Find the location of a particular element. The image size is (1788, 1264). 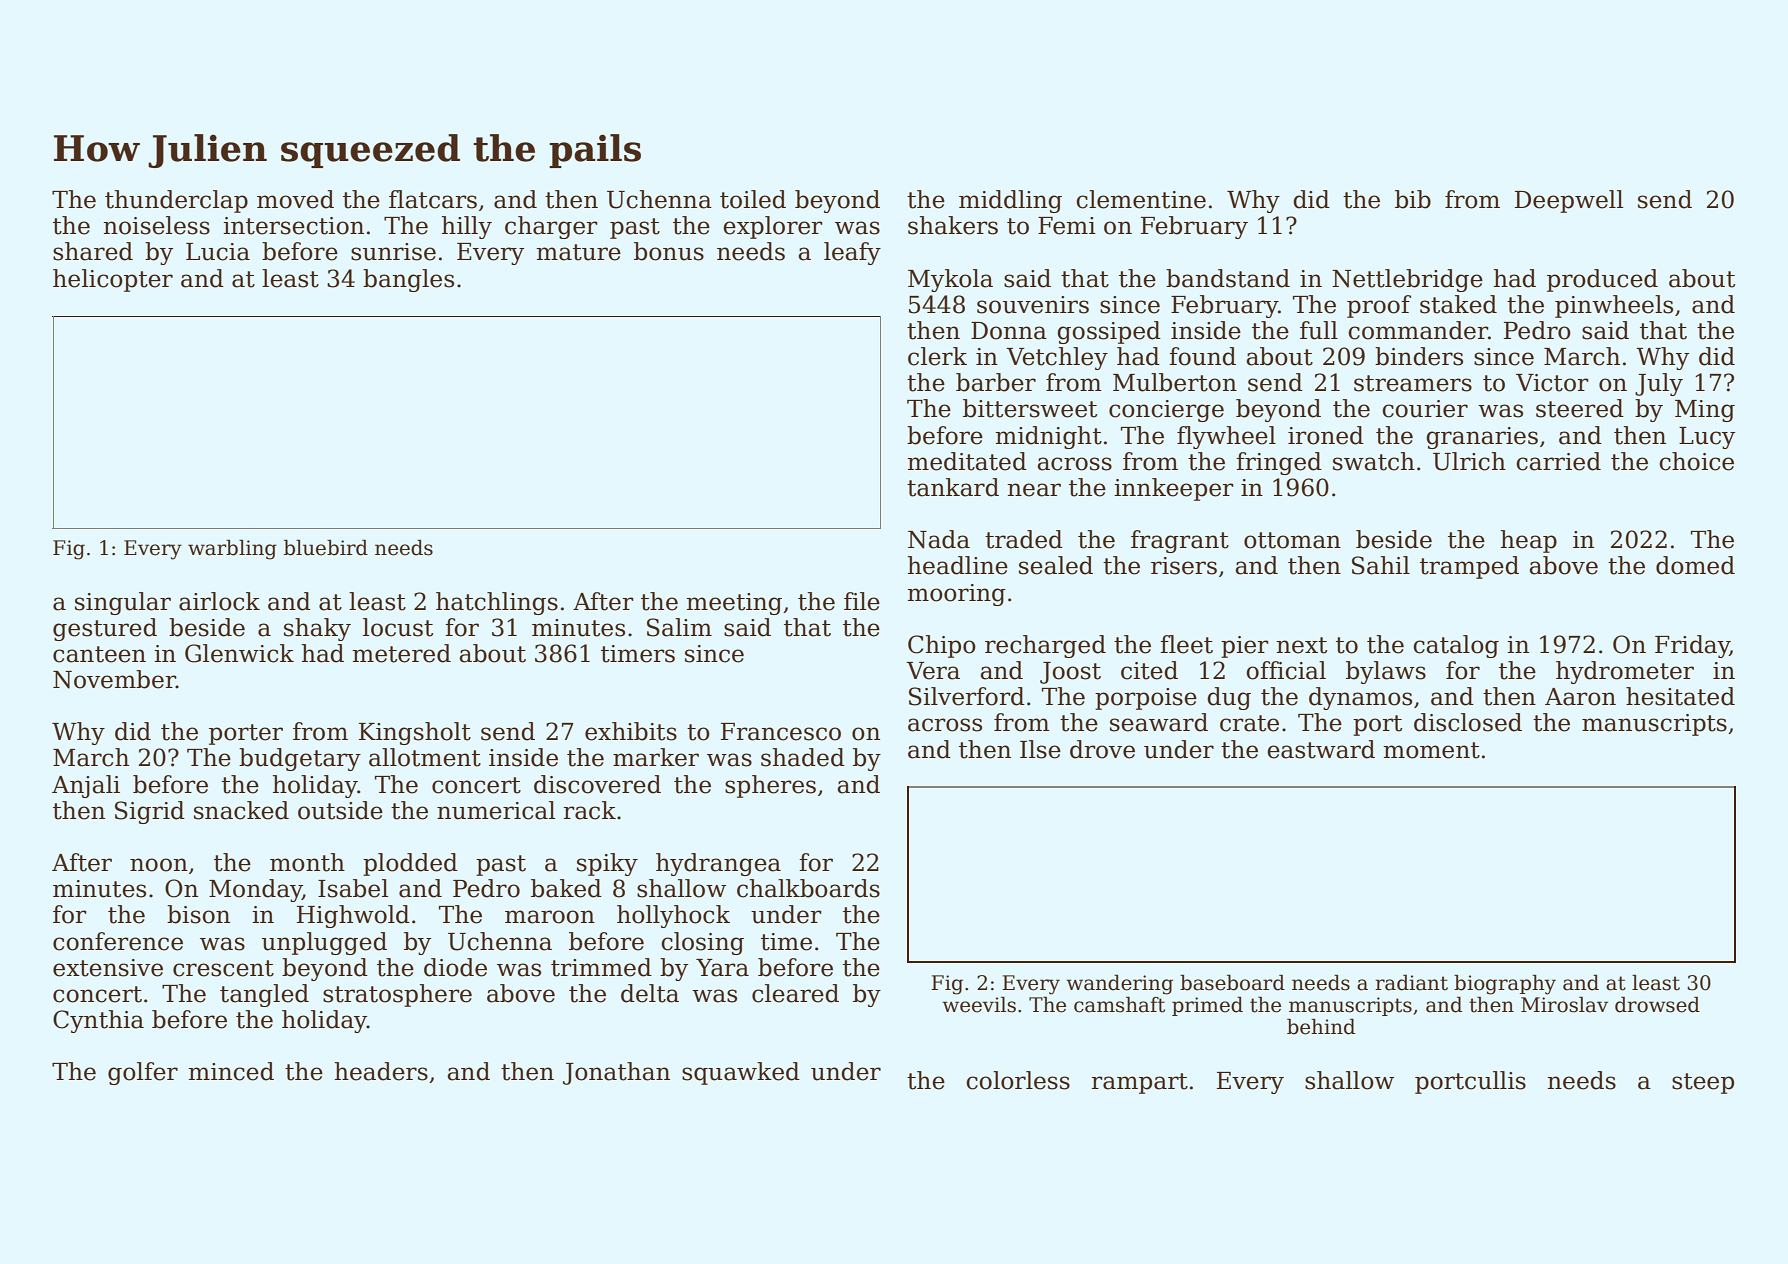

gossiped is located at coordinates (1109, 332).
